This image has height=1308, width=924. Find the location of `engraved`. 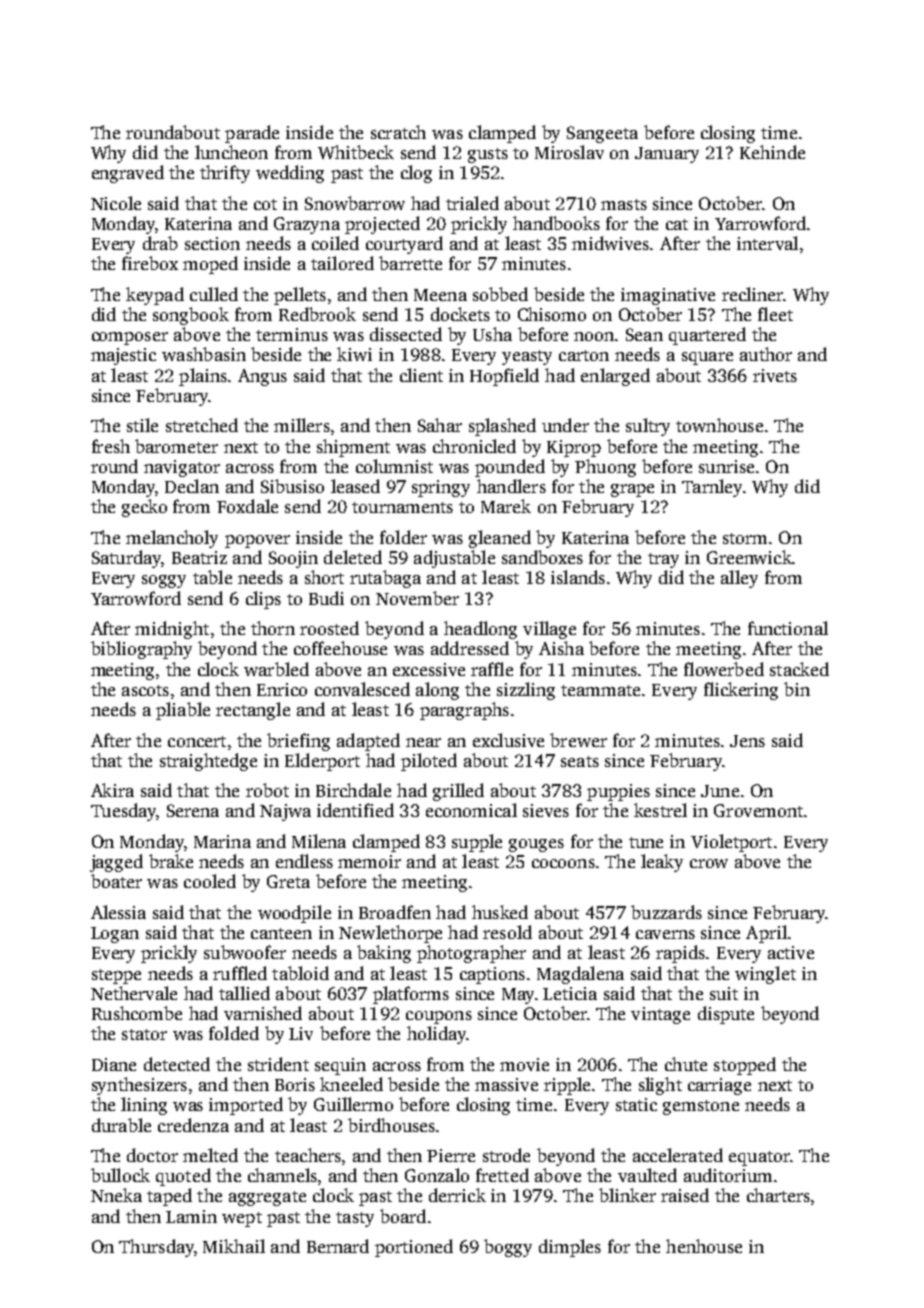

engraved is located at coordinates (128, 174).
